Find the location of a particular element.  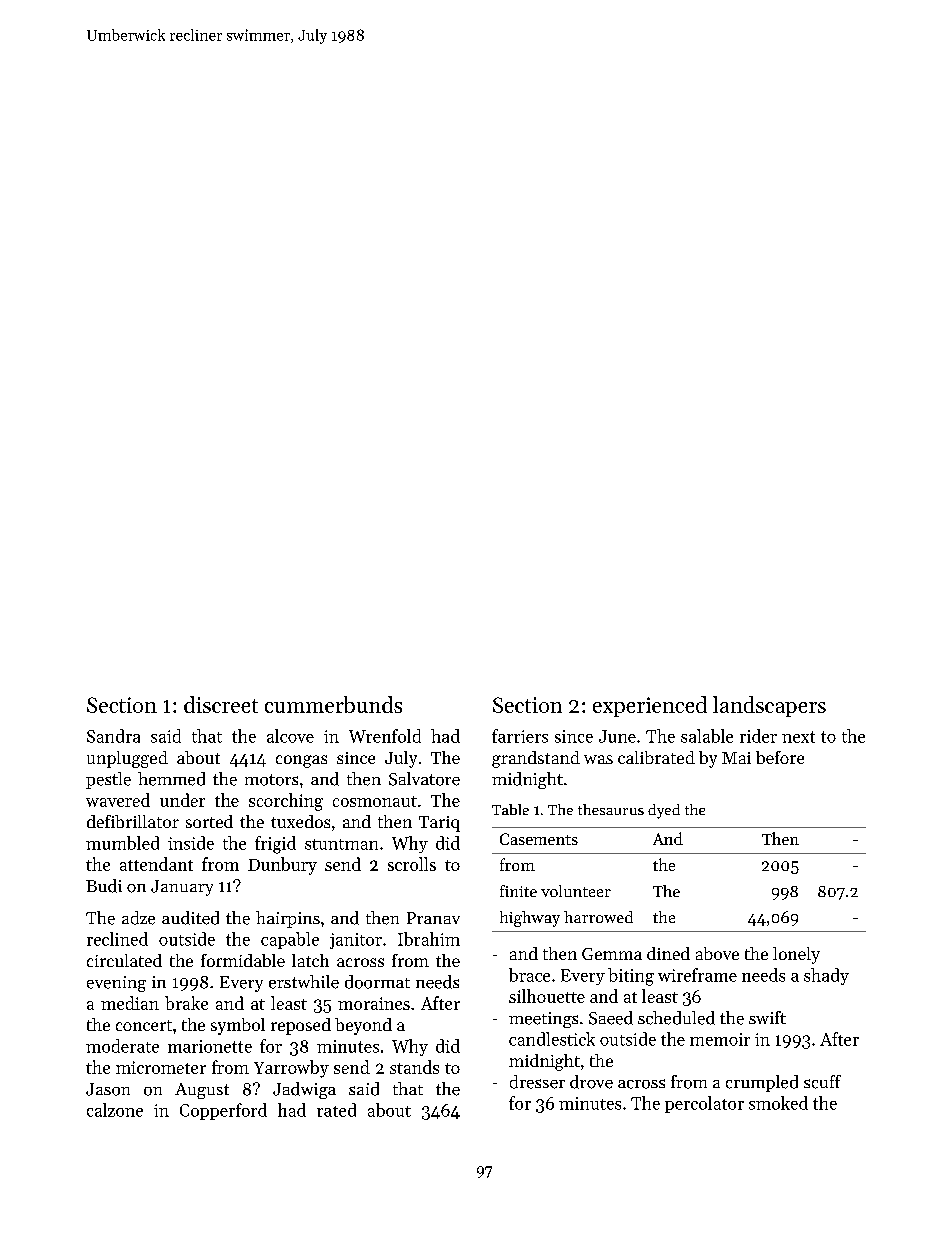

landscapers is located at coordinates (769, 706).
